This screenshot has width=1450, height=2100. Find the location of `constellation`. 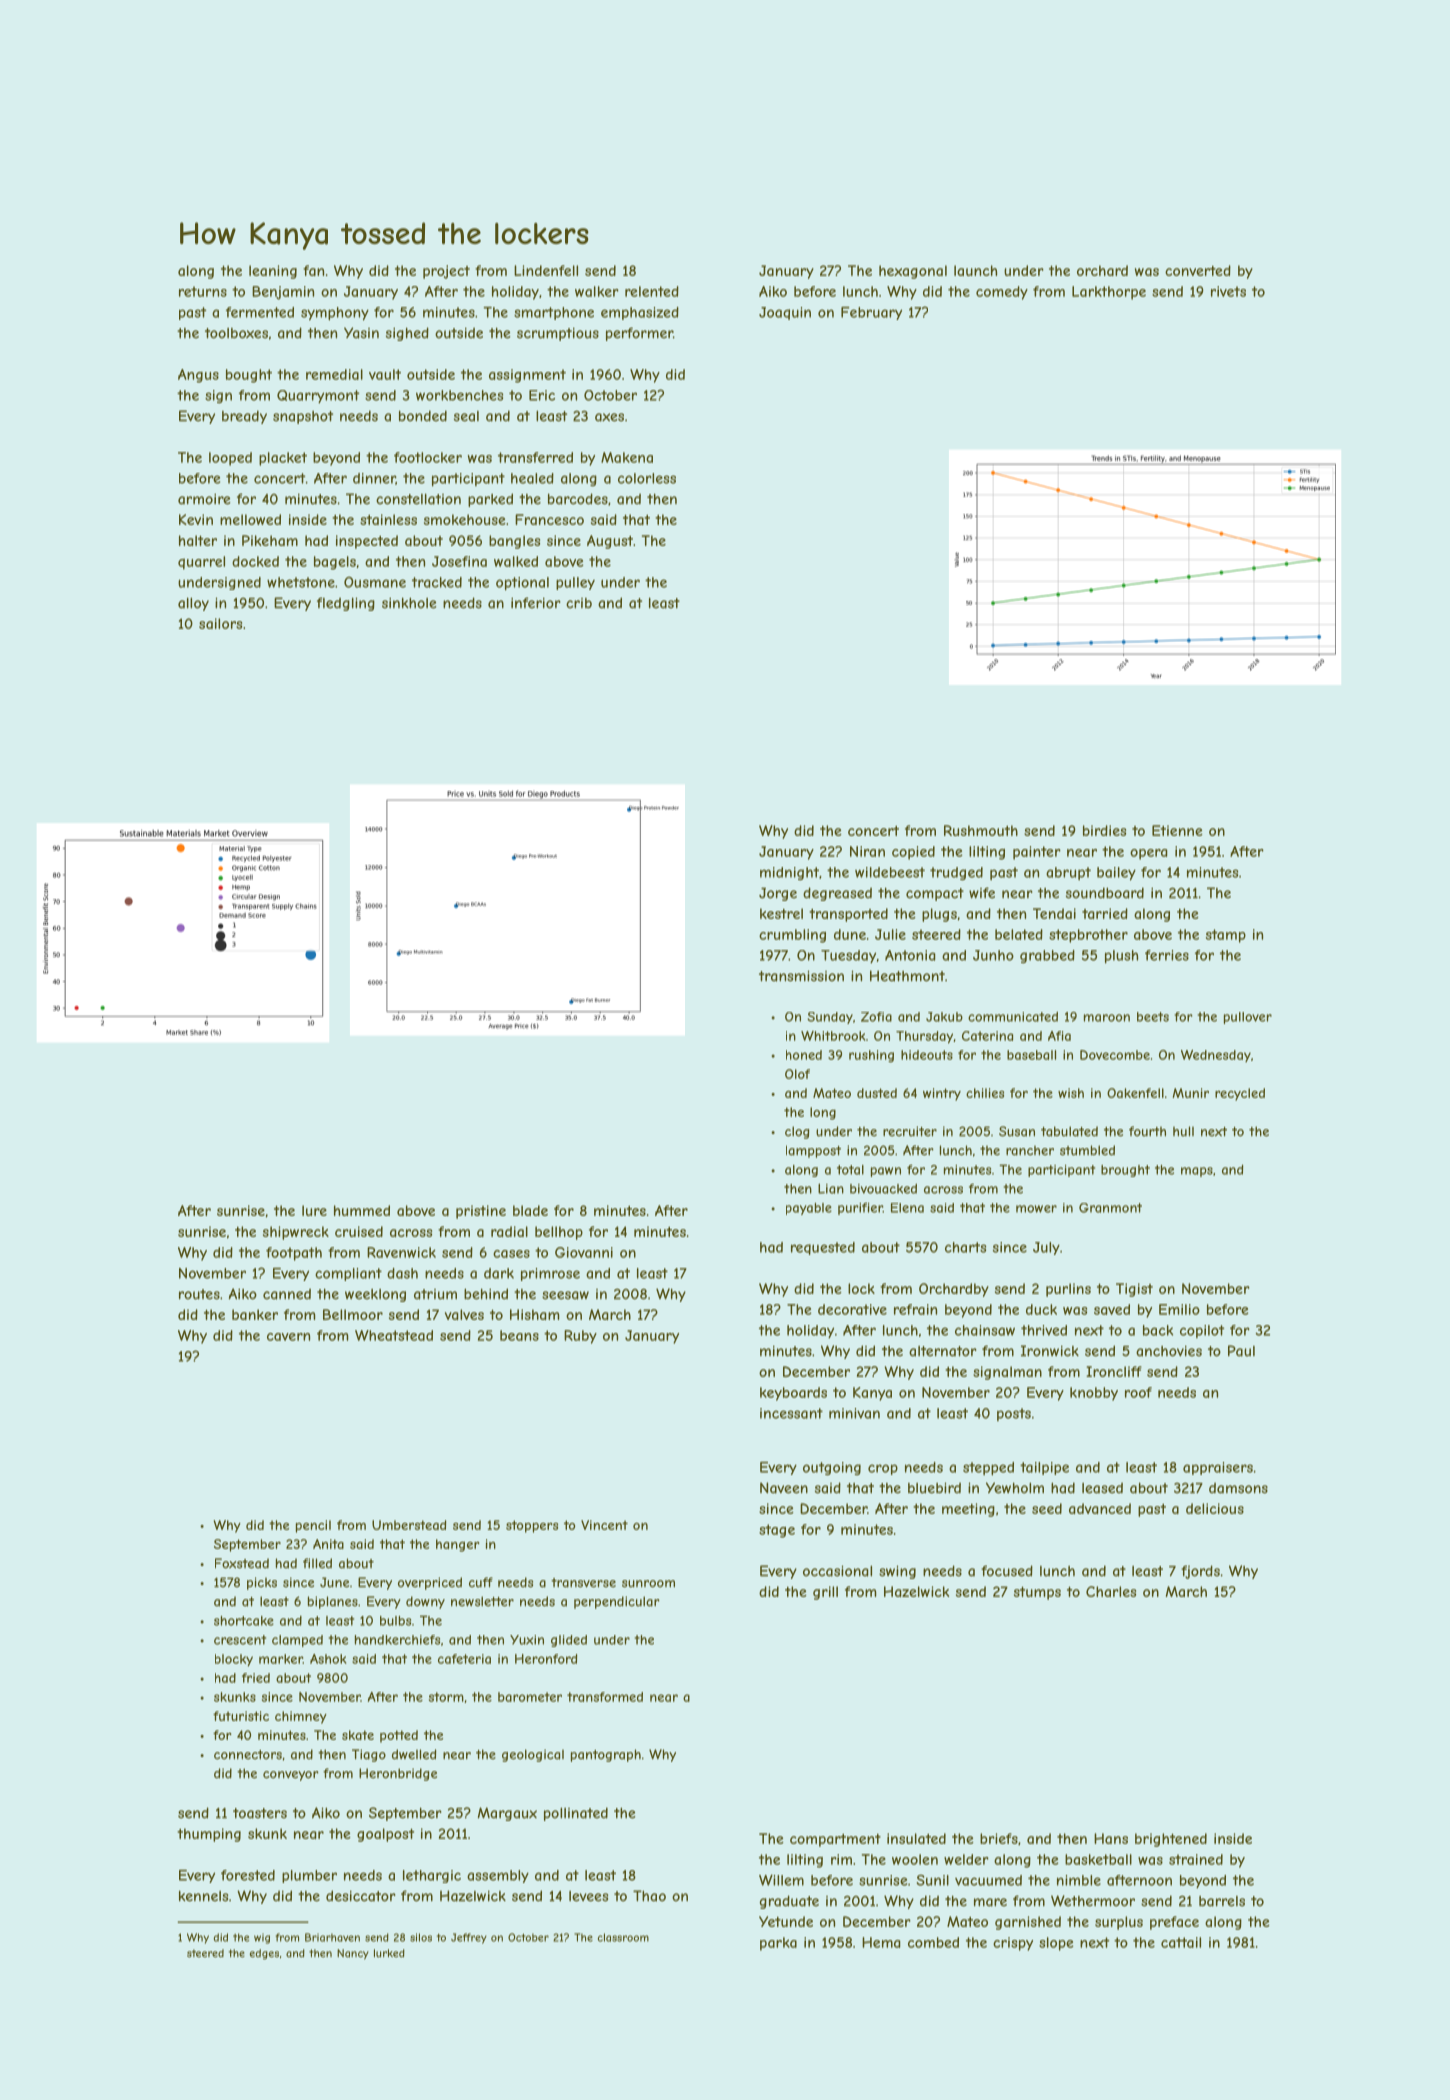

constellation is located at coordinates (418, 499).
